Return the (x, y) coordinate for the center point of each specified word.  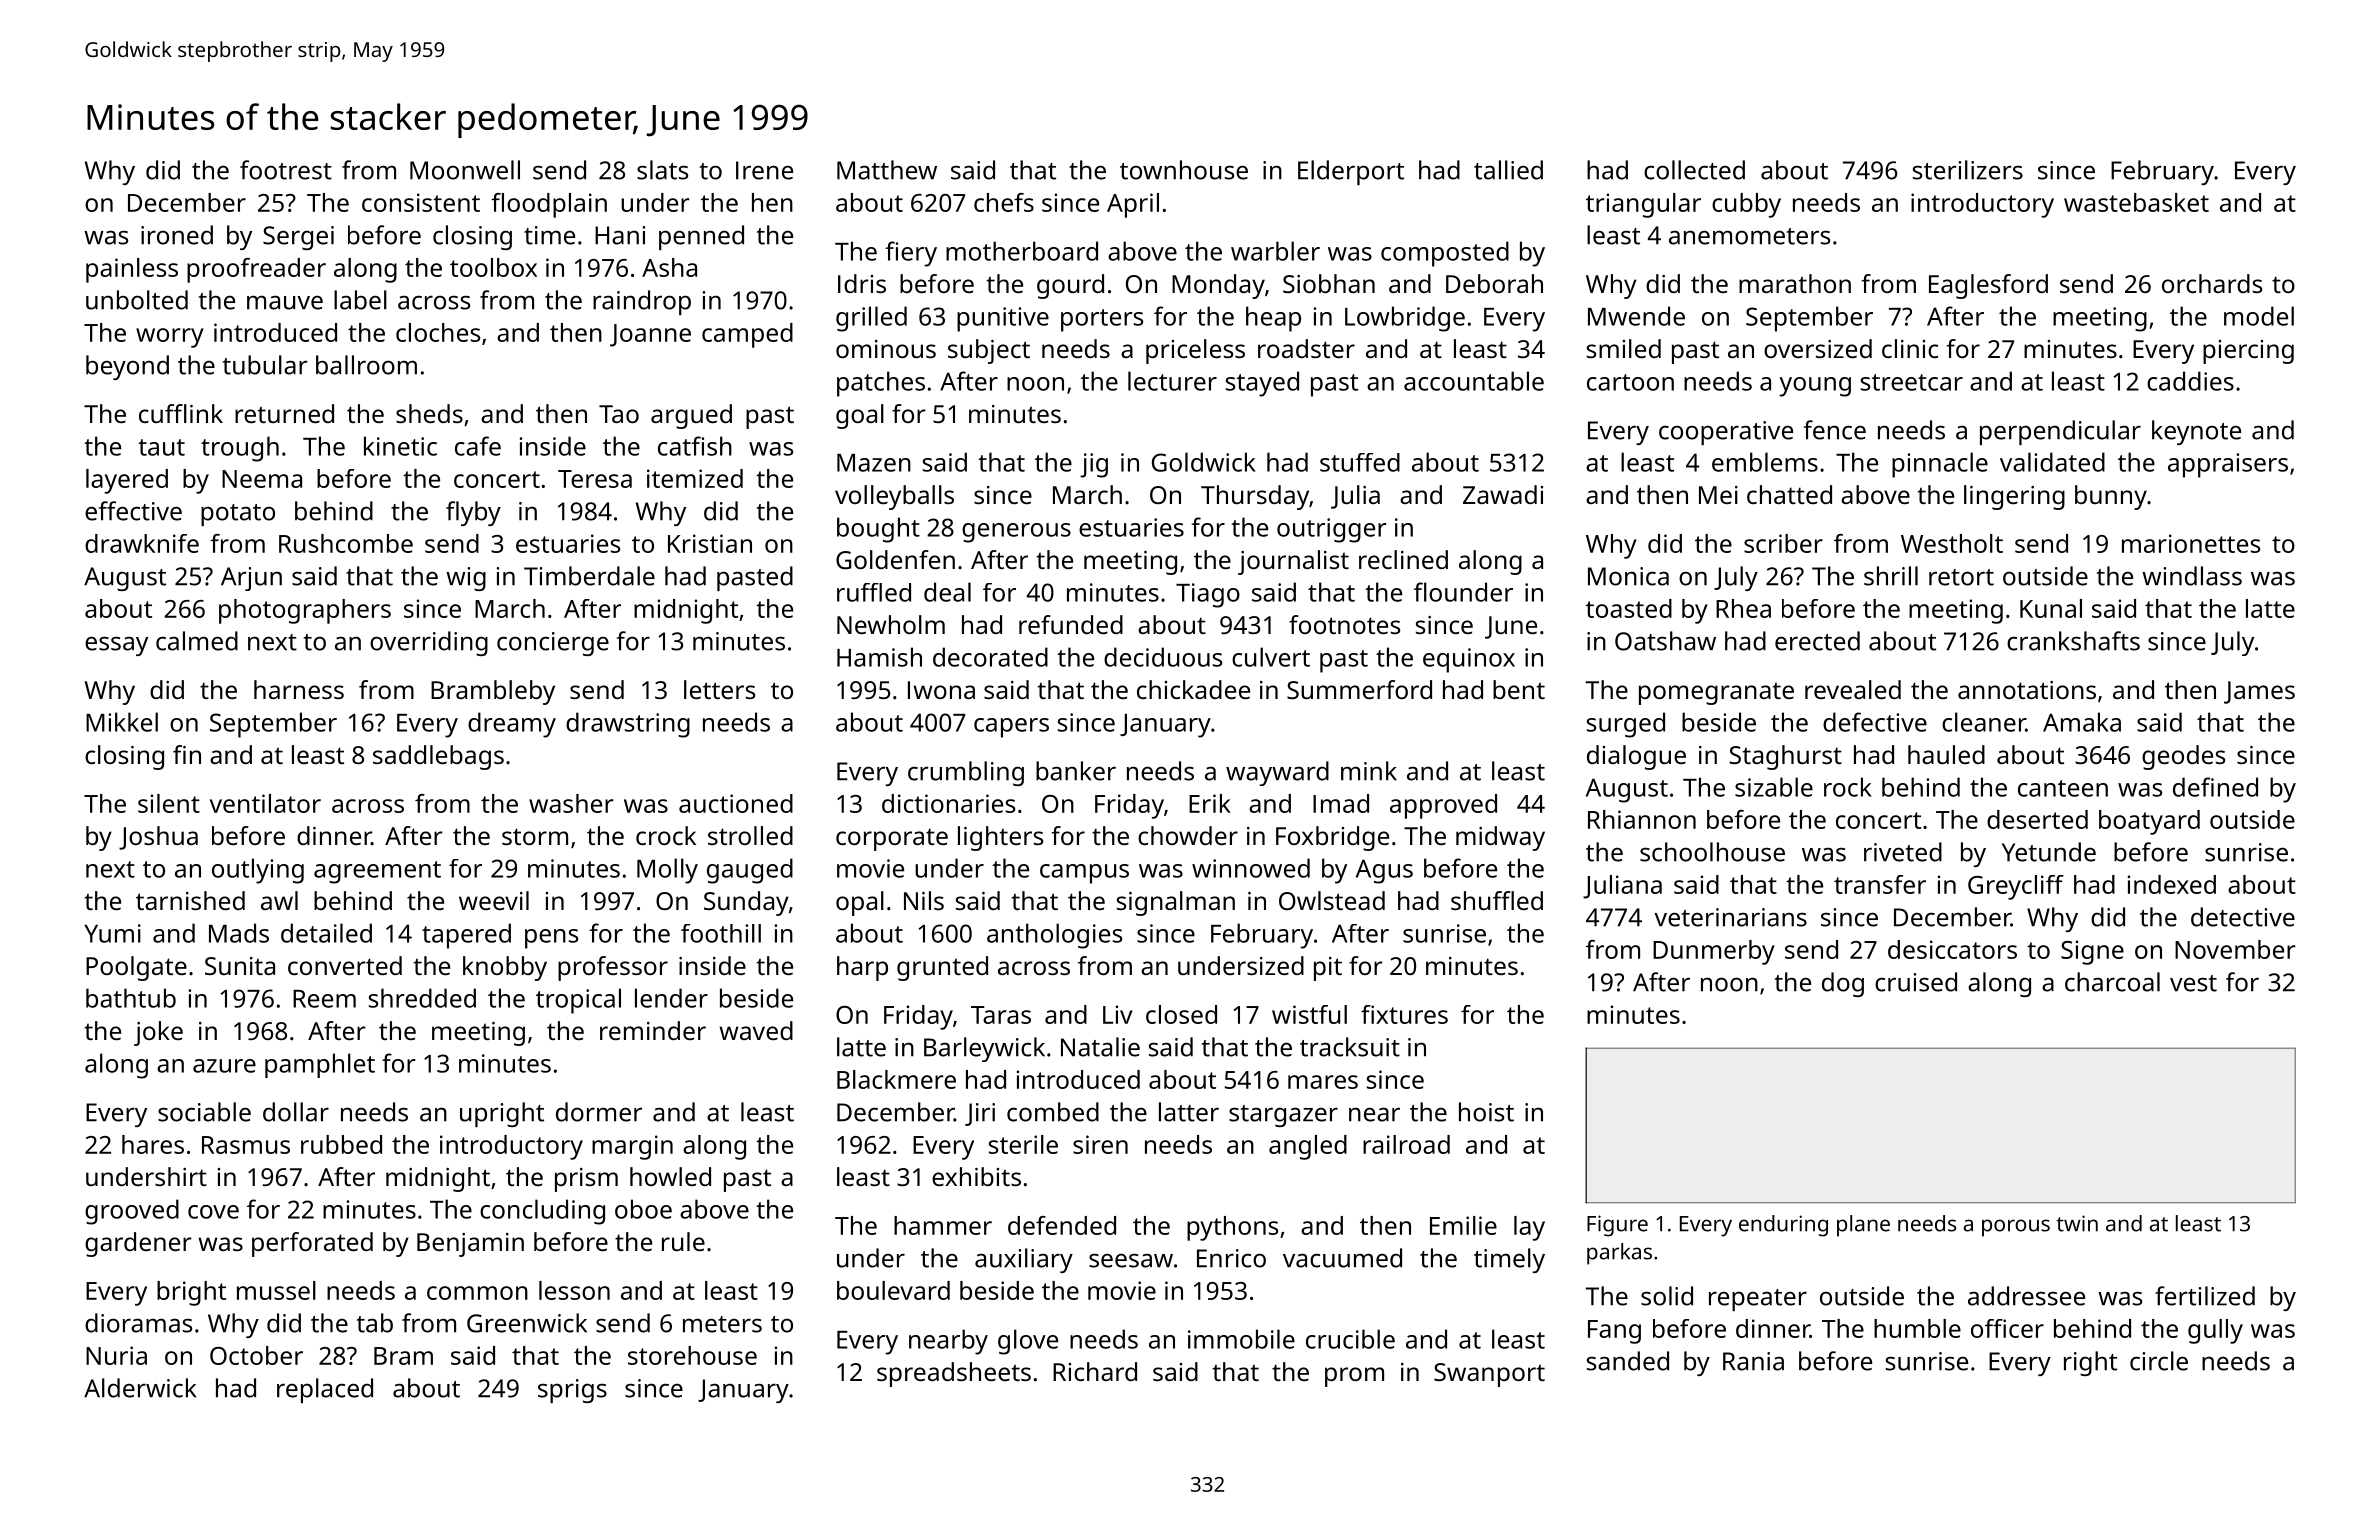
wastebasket (2136, 202)
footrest (286, 170)
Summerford (1359, 689)
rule (683, 1241)
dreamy (512, 725)
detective (2243, 917)
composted (1445, 254)
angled (1308, 1147)
